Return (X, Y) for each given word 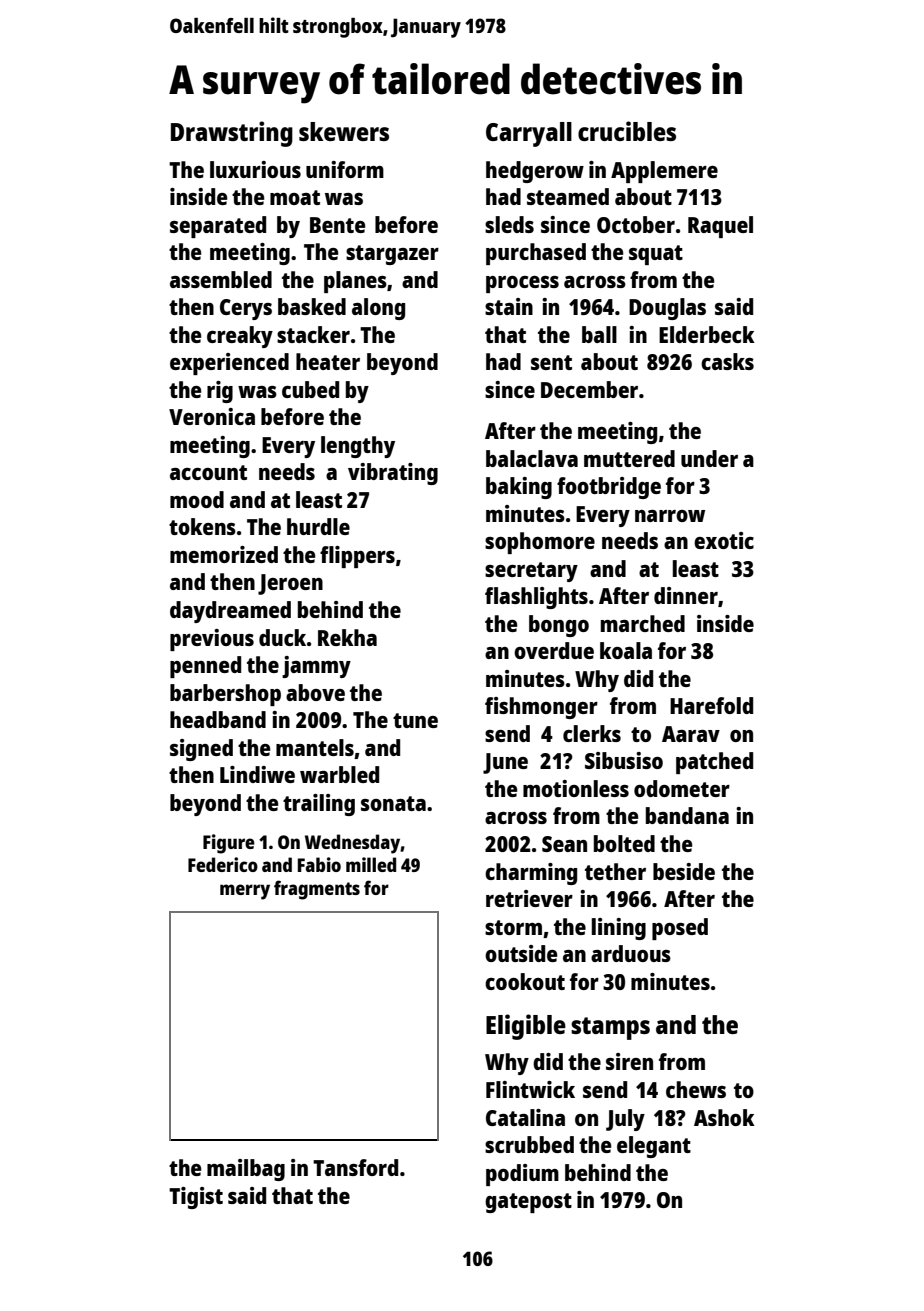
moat (295, 197)
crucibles (627, 131)
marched (643, 623)
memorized (224, 554)
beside (684, 871)
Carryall (529, 134)
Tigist (196, 1198)
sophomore (540, 543)
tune (415, 720)
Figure (229, 844)
